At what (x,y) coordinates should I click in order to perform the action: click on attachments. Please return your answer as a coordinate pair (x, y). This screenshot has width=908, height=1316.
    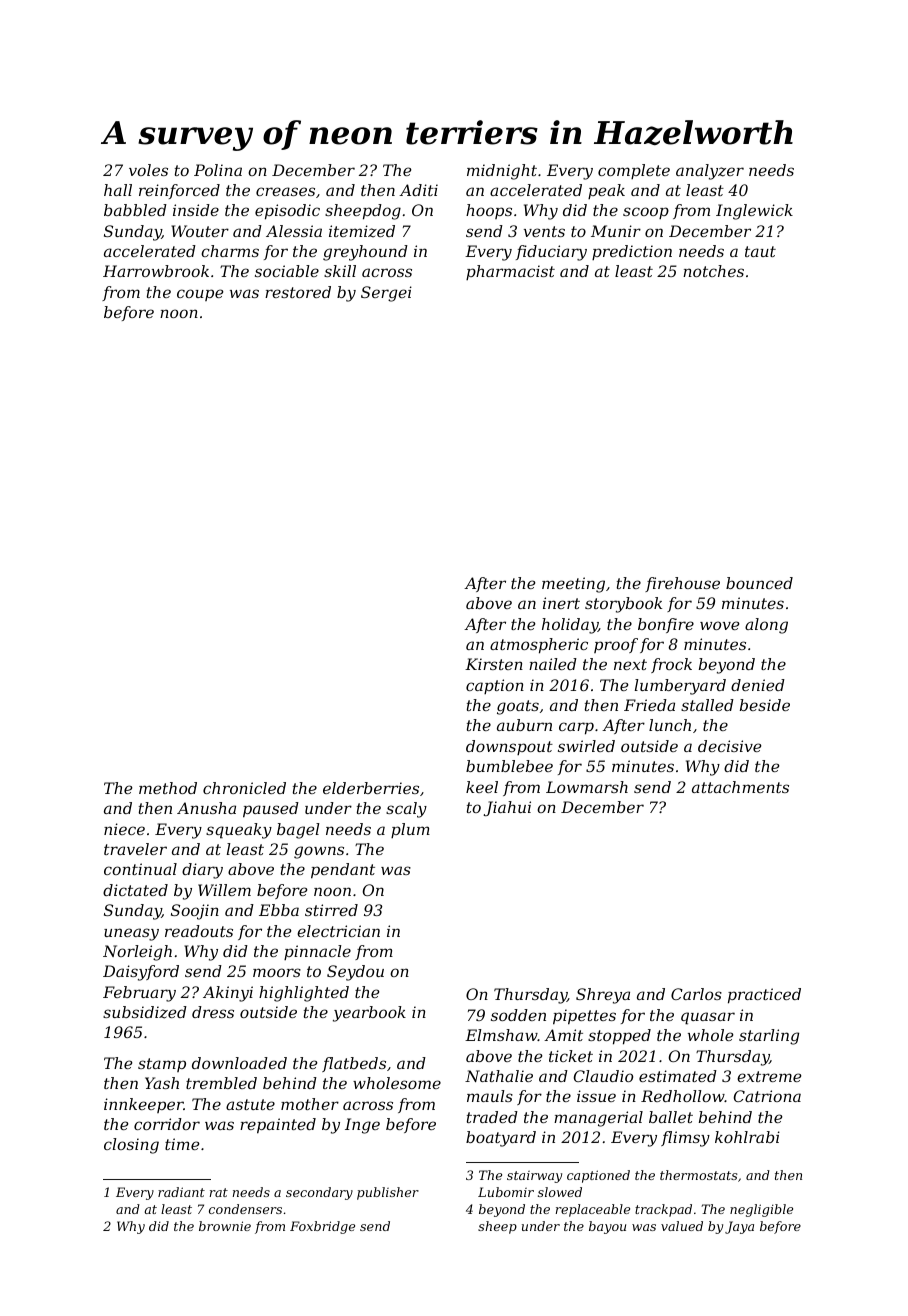
    Looking at the image, I should click on (740, 787).
